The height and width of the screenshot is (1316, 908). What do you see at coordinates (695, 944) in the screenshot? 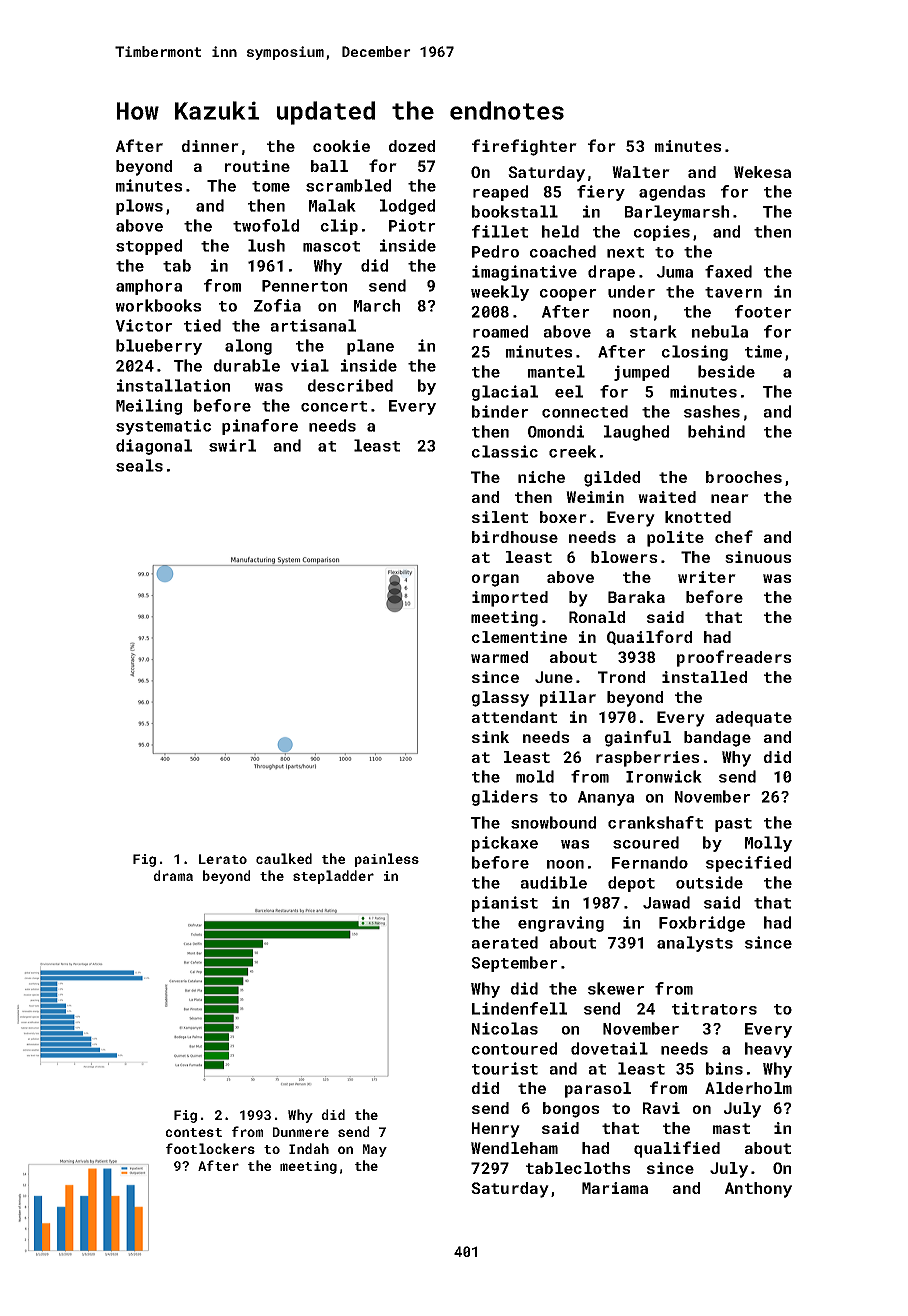
I see `analysts` at bounding box center [695, 944].
